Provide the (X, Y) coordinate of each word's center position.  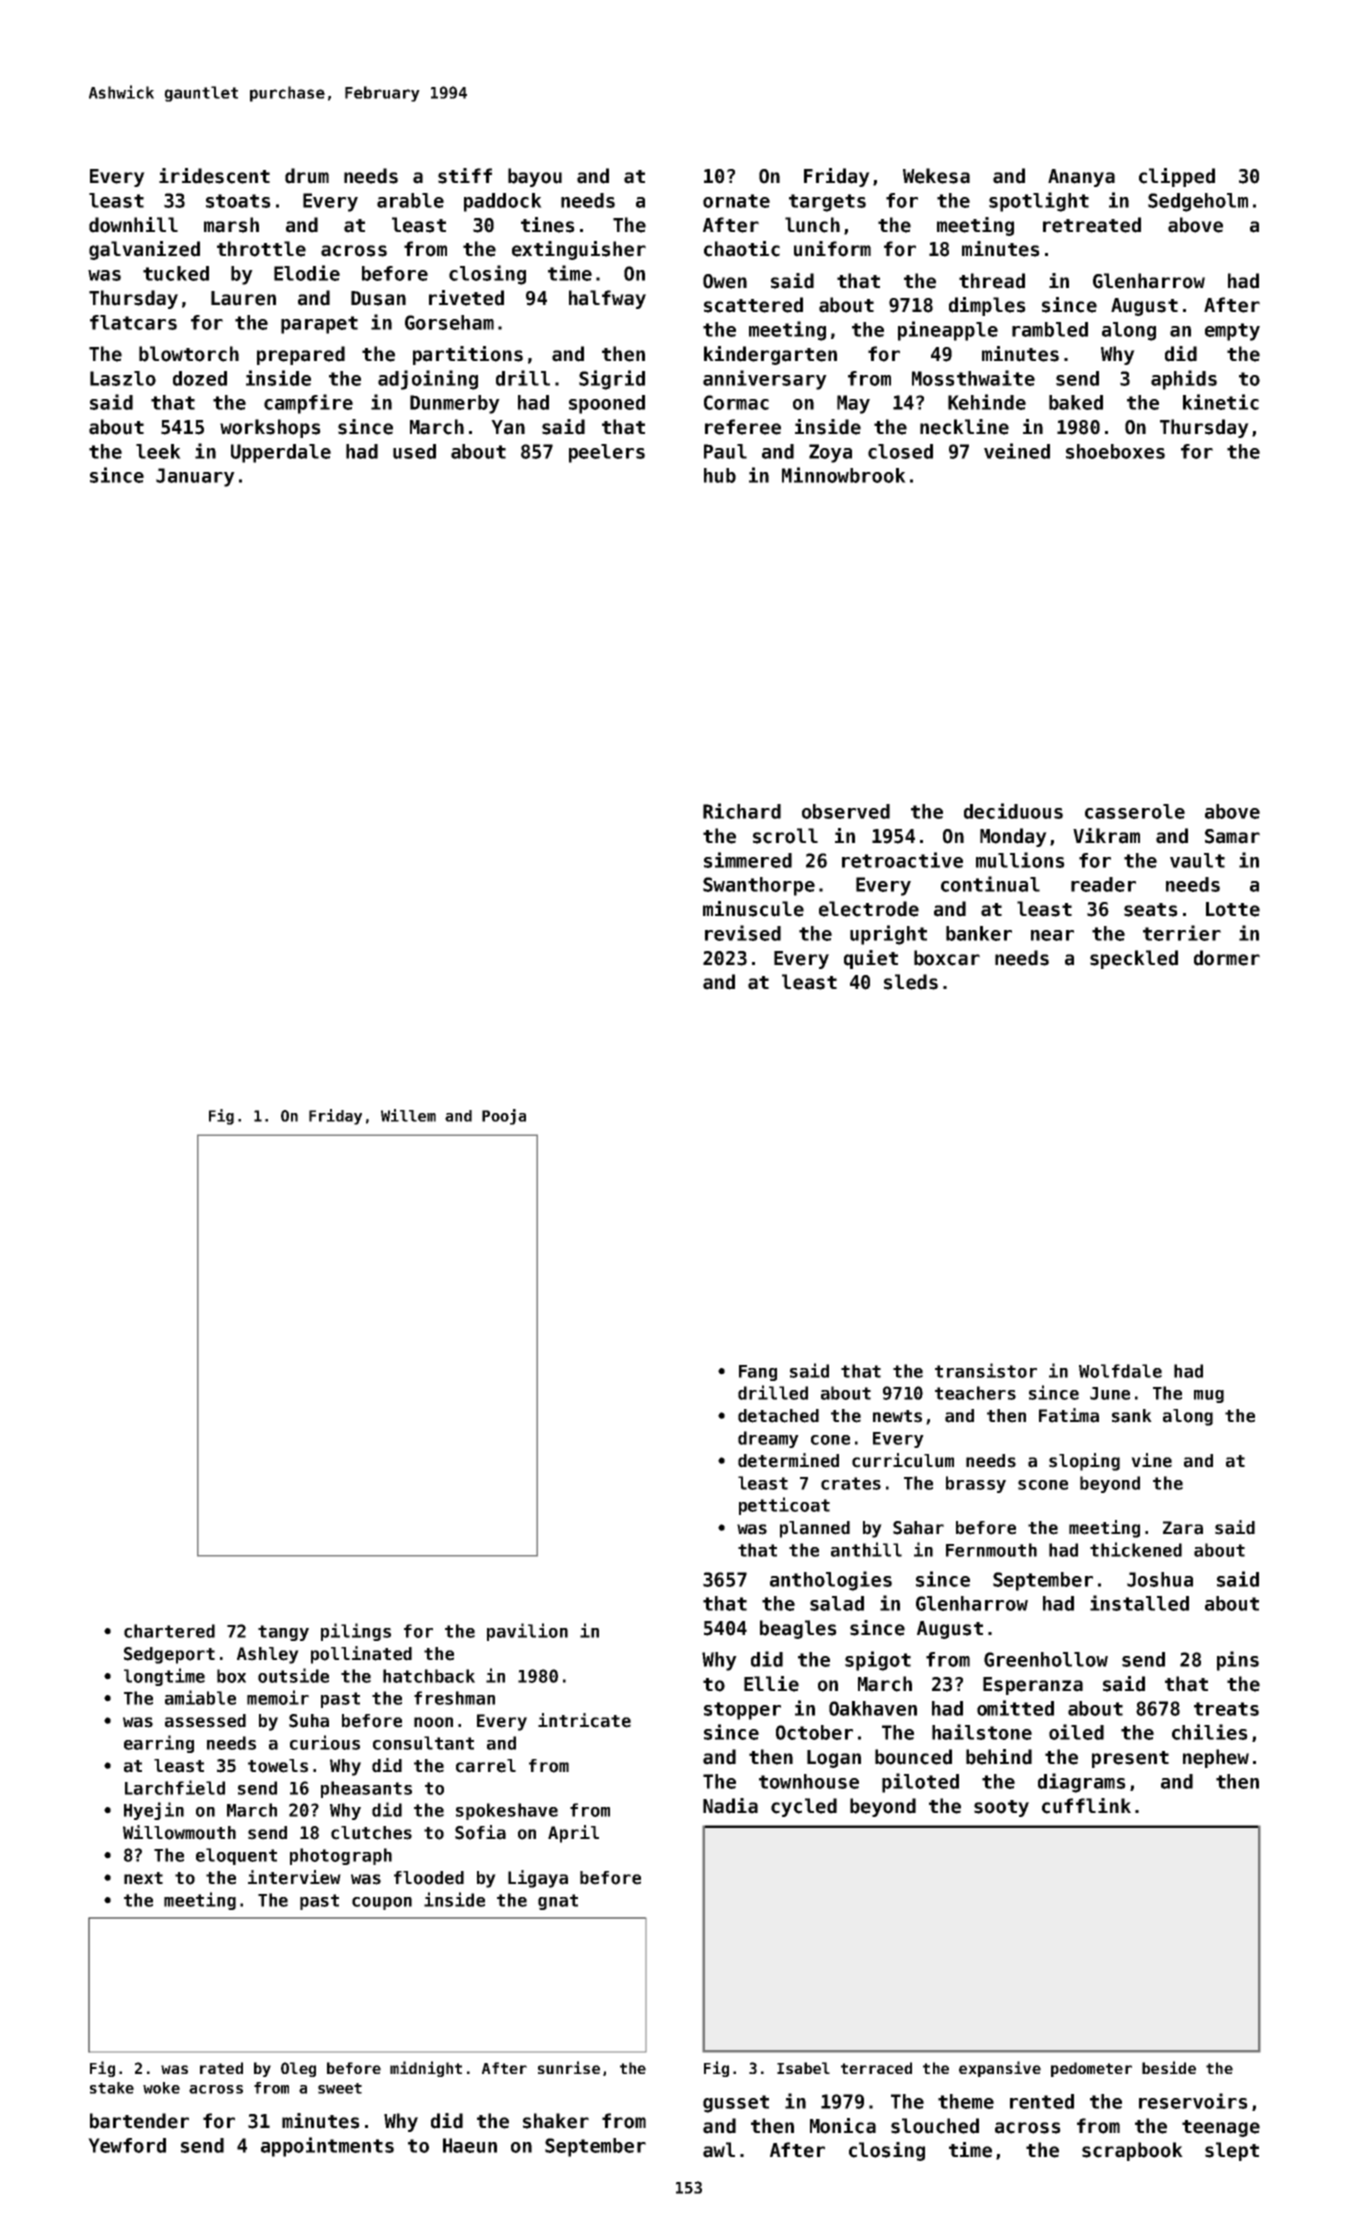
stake (112, 2088)
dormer (1227, 958)
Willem (408, 1115)
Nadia (730, 1806)
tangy (283, 1633)
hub (720, 475)
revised (743, 933)
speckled (1134, 959)
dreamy (768, 1439)
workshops (270, 428)
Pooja (504, 1117)
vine (1151, 1460)
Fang (758, 1373)
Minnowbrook (844, 475)
